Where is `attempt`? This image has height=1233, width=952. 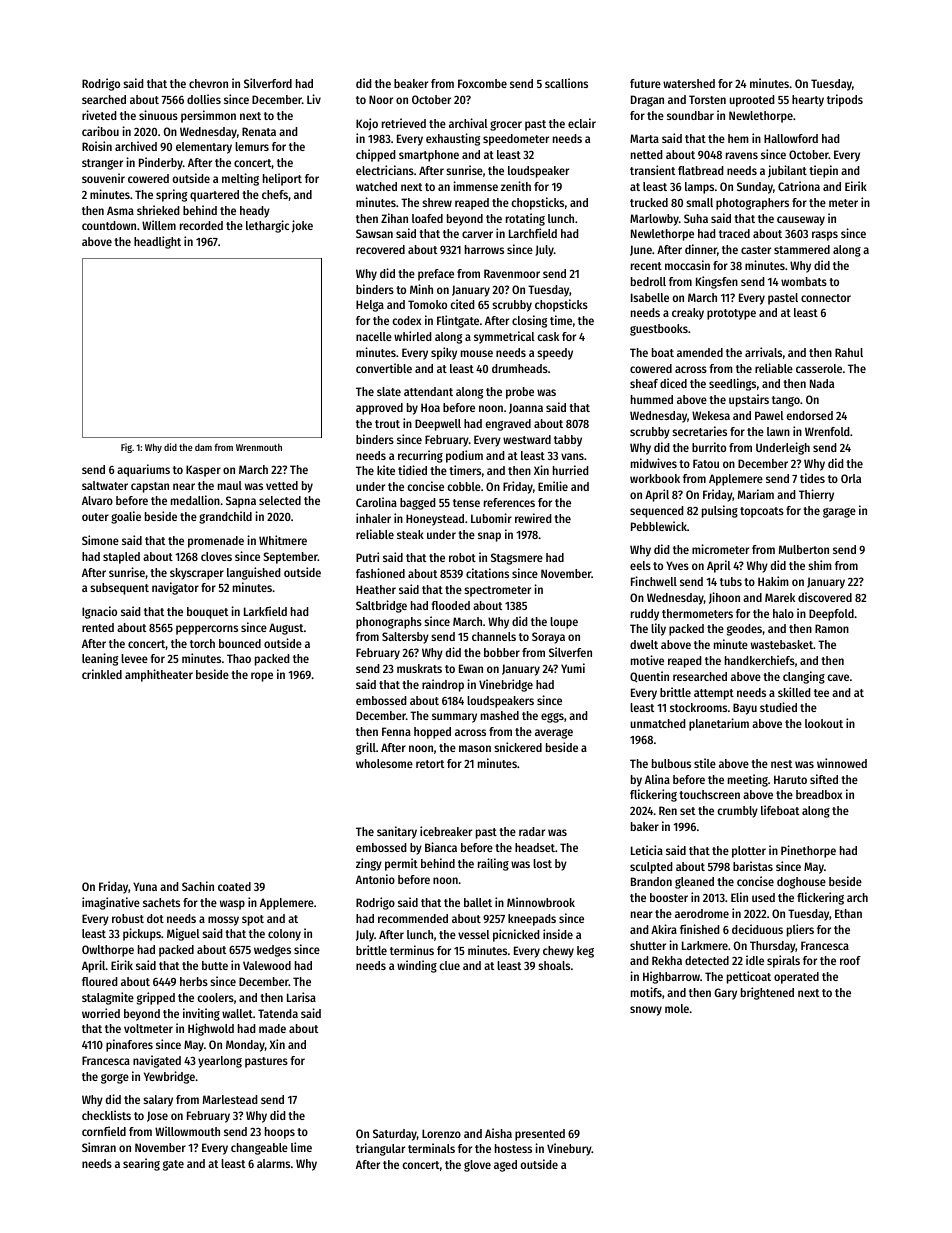
attempt is located at coordinates (714, 694).
